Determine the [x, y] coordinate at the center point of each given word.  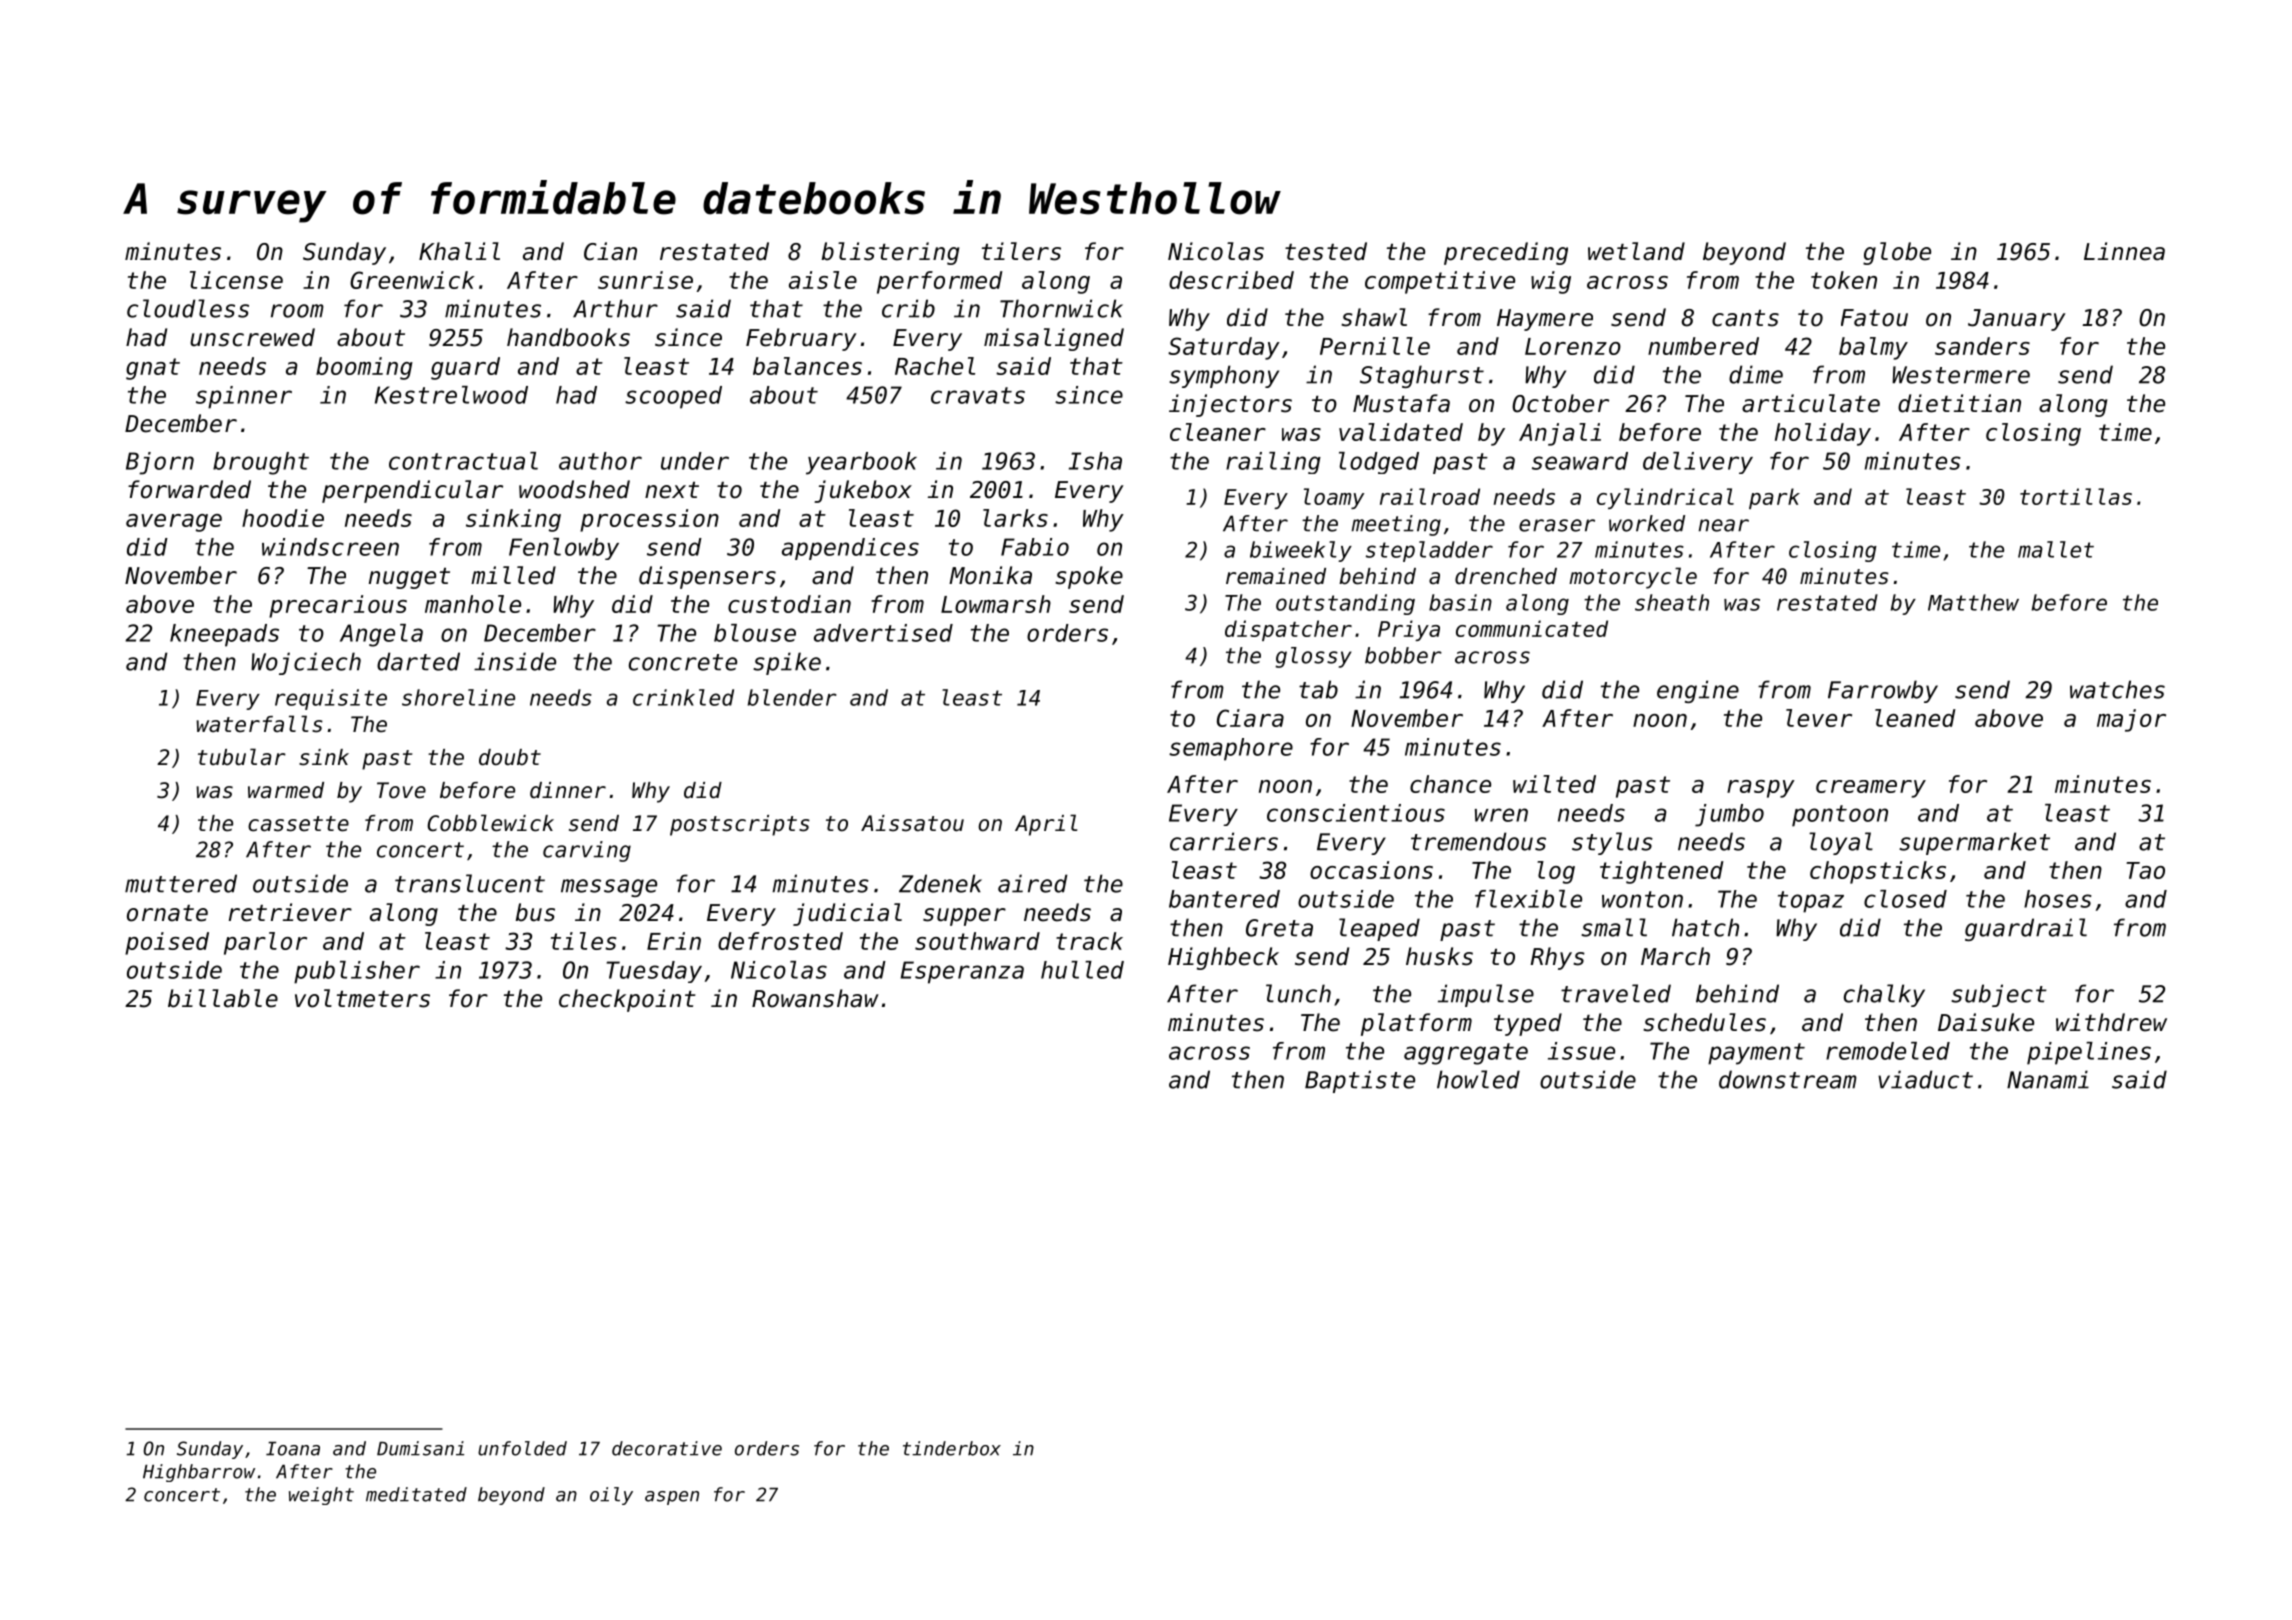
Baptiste [1360, 1081]
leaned [1915, 718]
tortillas [2076, 496]
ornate [167, 913]
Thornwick [1061, 308]
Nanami [2048, 1079]
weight [321, 1496]
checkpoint [627, 1000]
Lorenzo [1573, 346]
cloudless [188, 308]
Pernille [1375, 346]
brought [261, 463]
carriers [1224, 841]
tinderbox [952, 1448]
